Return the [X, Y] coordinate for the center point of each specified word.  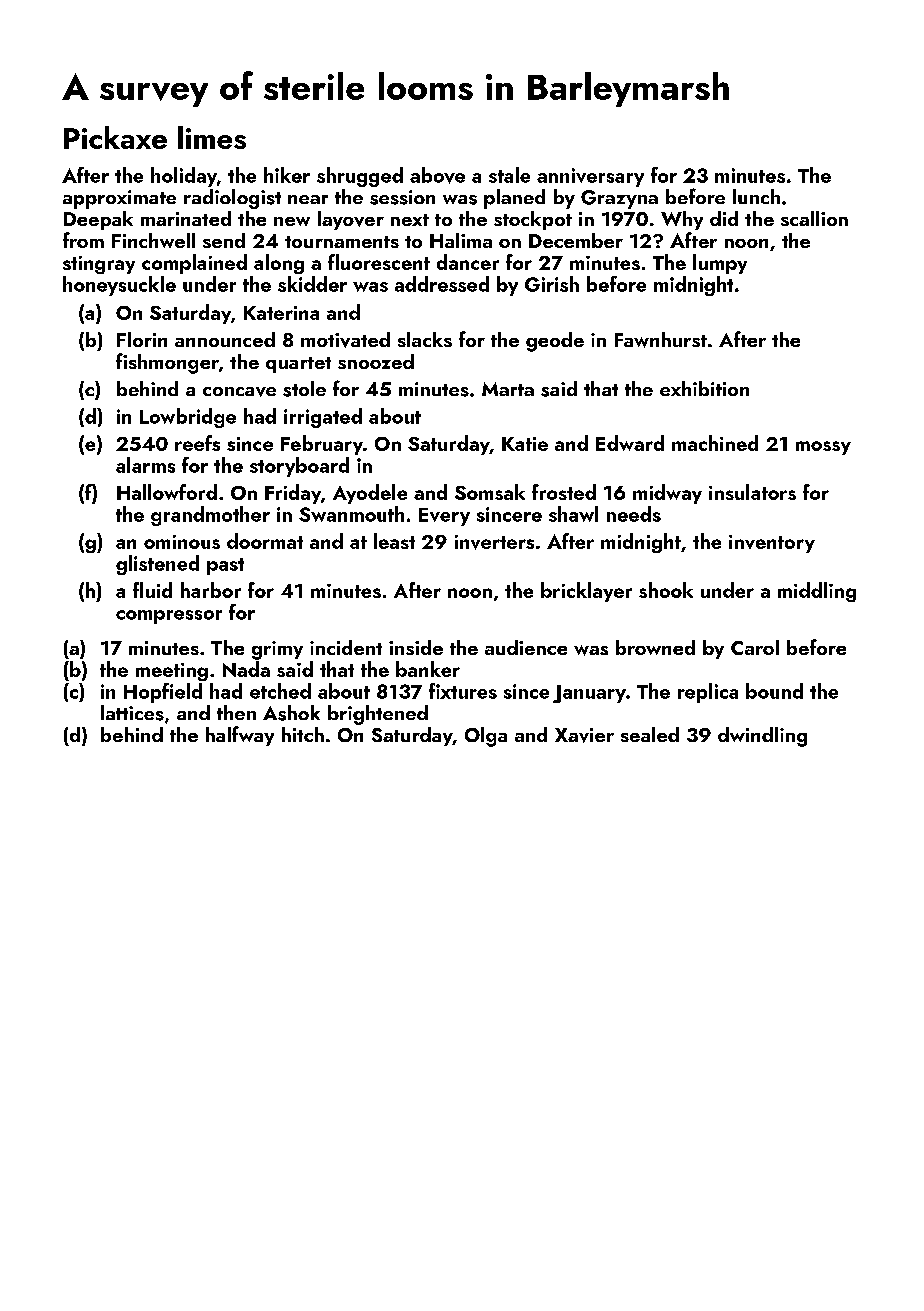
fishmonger [167, 363]
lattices [132, 713]
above [437, 175]
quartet [298, 365]
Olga [486, 737]
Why [682, 220]
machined [715, 443]
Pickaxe [115, 137]
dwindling [762, 737]
